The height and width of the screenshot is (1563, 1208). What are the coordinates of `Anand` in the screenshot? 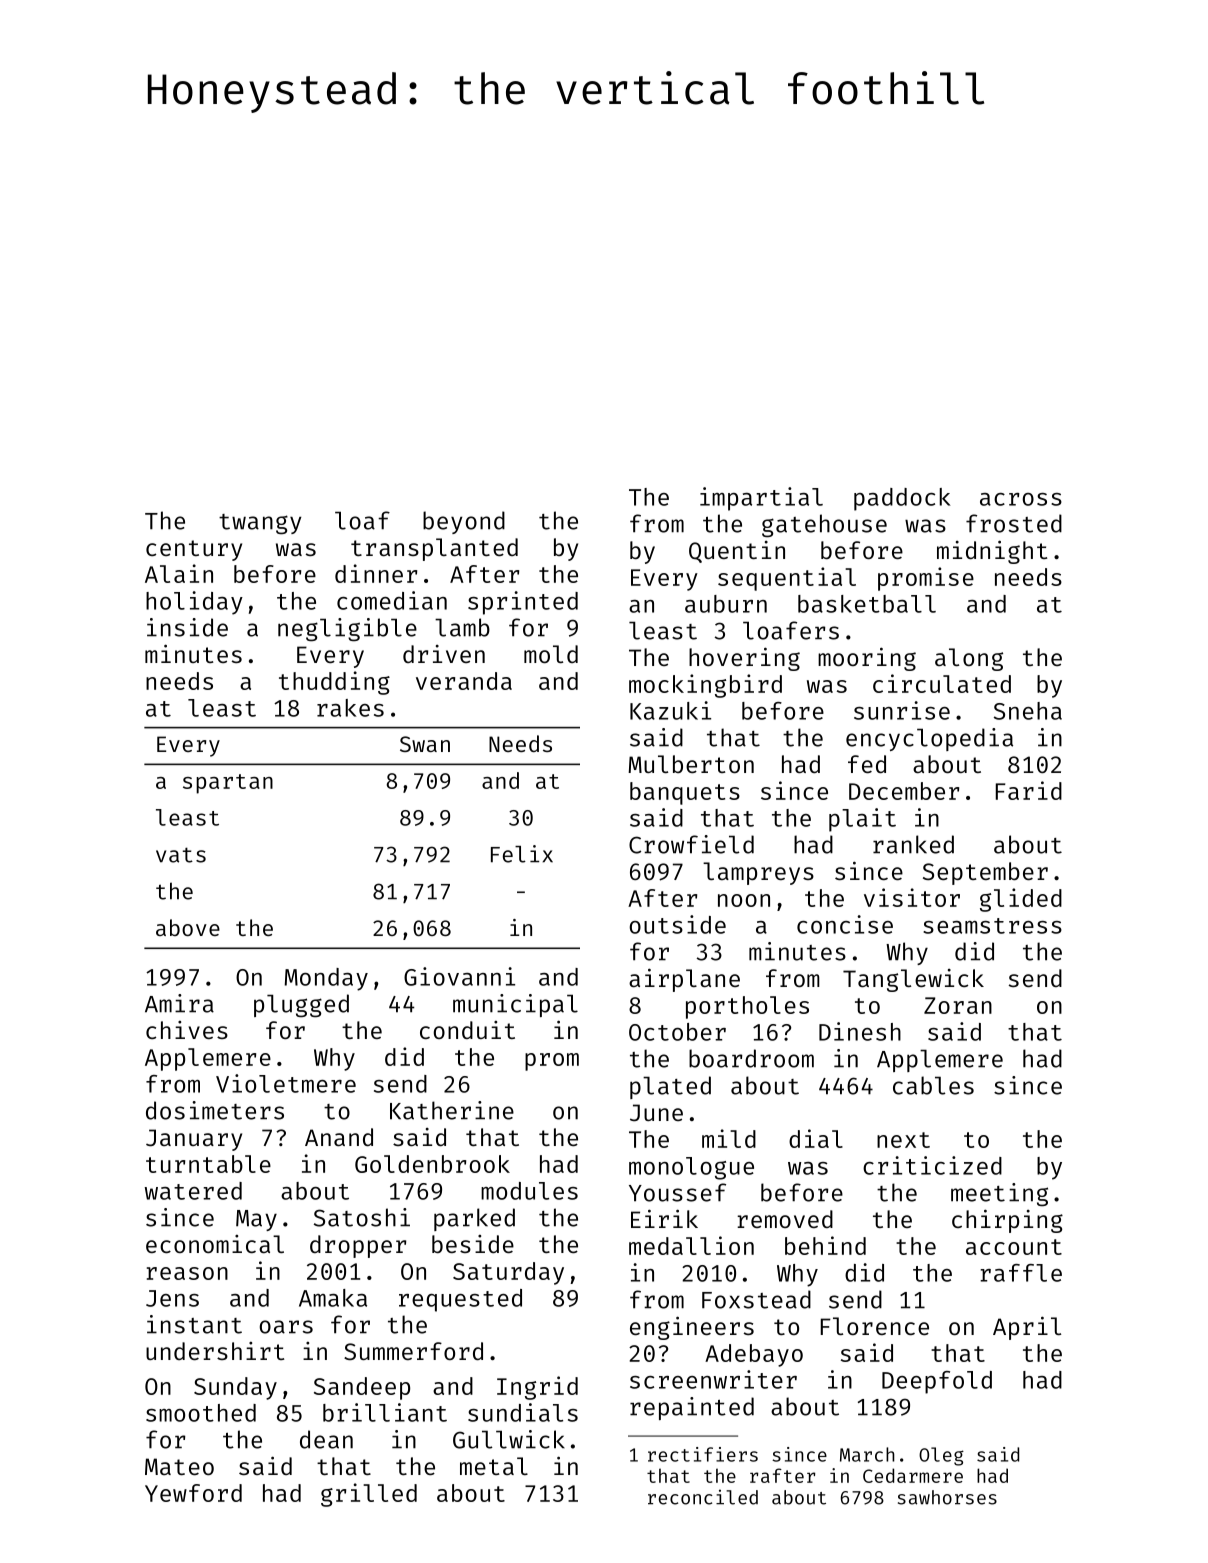 It's located at (339, 1137).
